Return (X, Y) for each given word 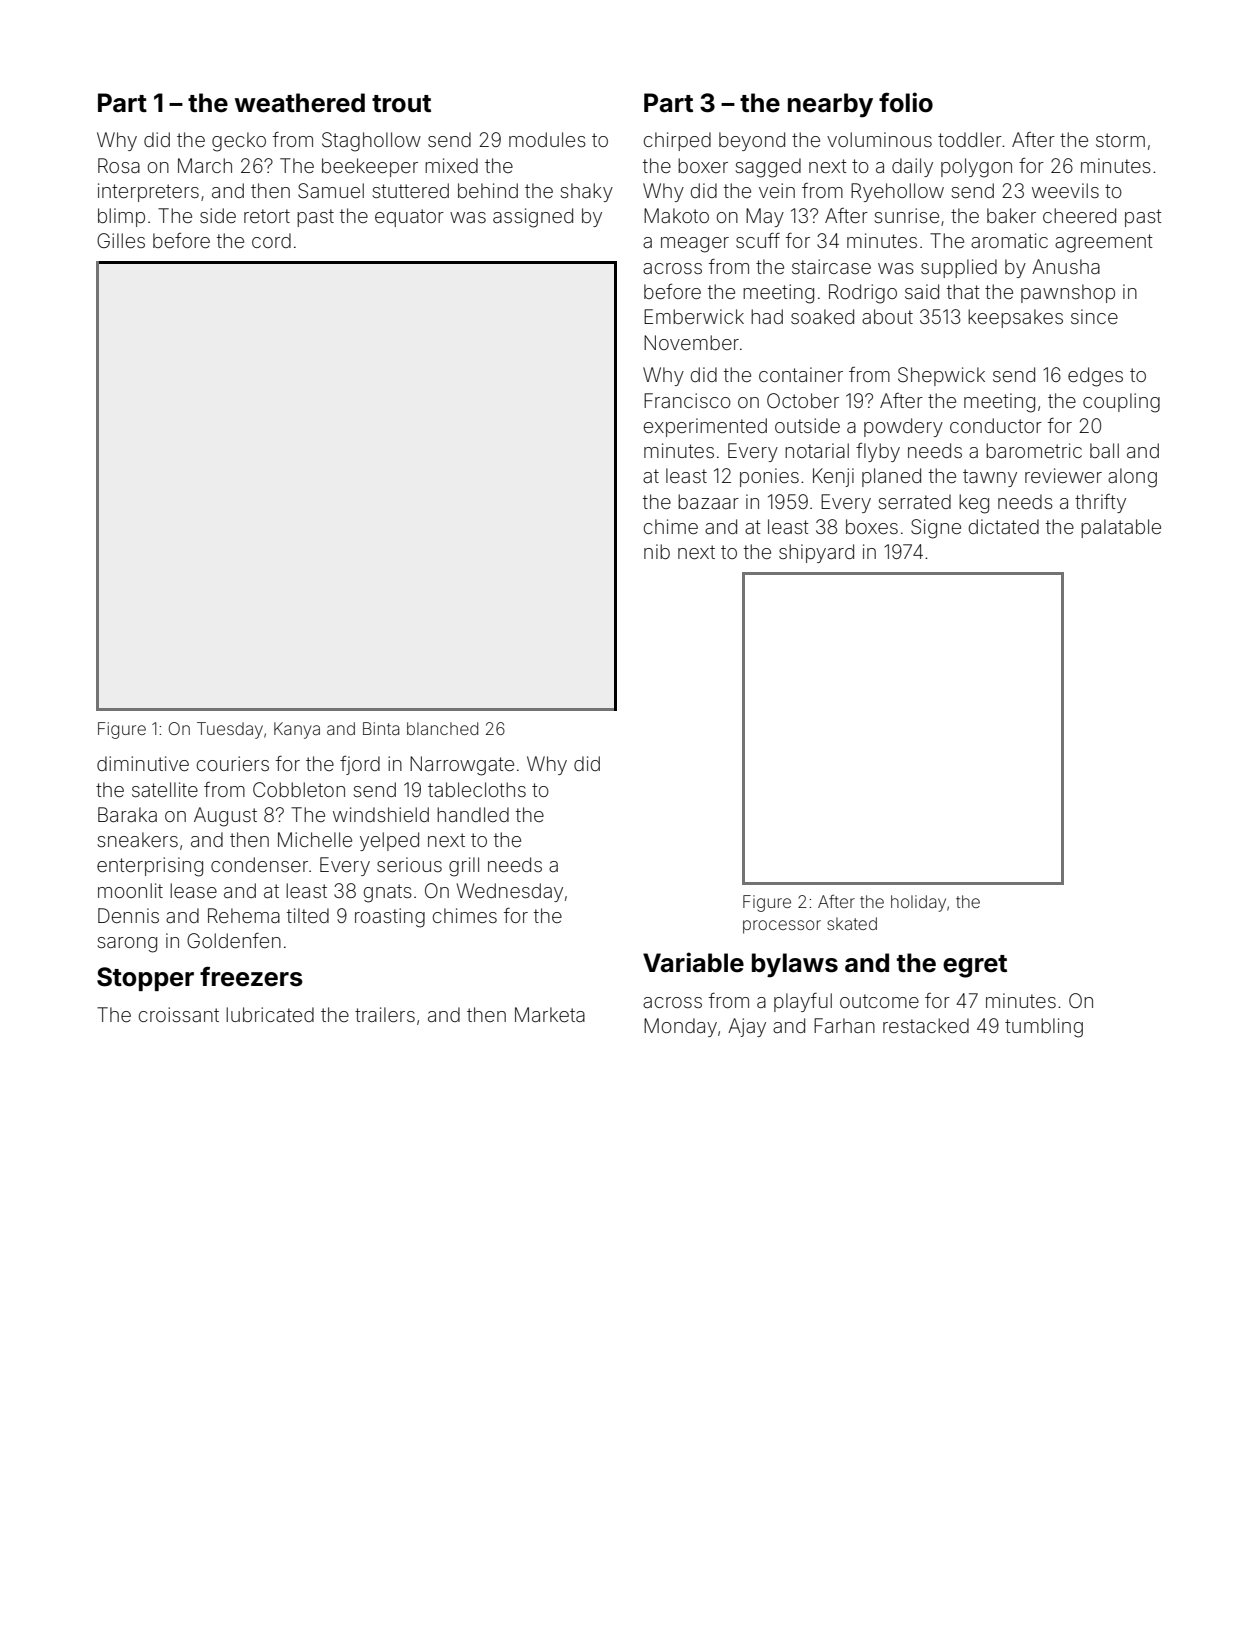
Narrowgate (462, 766)
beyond (752, 141)
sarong (127, 945)
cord (271, 240)
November (691, 342)
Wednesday (510, 892)
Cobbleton (299, 789)
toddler (970, 139)
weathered (300, 103)
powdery (903, 427)
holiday (918, 903)
